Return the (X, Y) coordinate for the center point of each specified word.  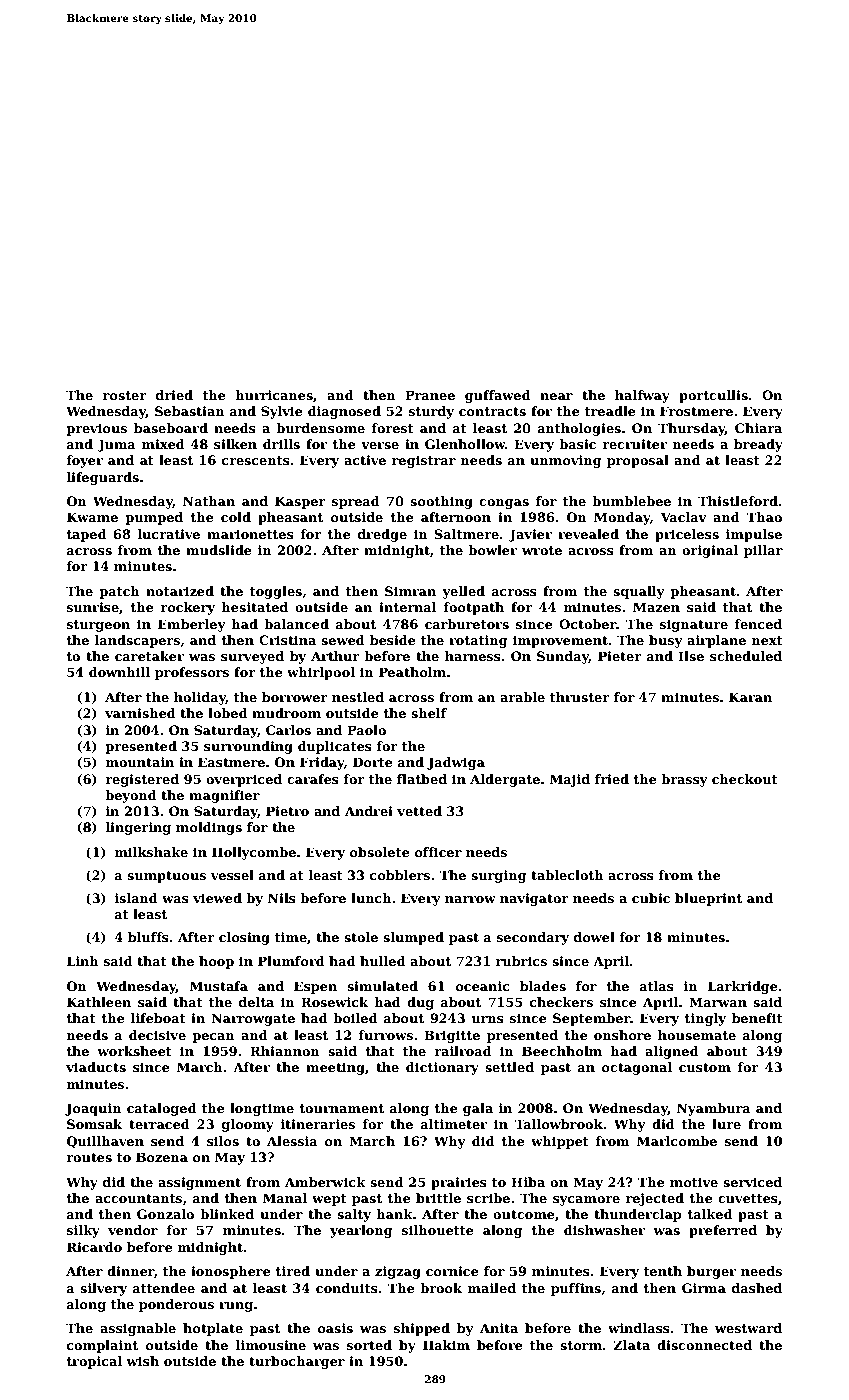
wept (329, 1200)
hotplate (213, 1329)
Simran (410, 591)
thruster (580, 697)
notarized (180, 591)
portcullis (713, 396)
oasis (335, 1328)
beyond (131, 796)
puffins (576, 1289)
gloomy (248, 1125)
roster (125, 395)
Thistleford (738, 501)
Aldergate (505, 780)
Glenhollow (465, 444)
